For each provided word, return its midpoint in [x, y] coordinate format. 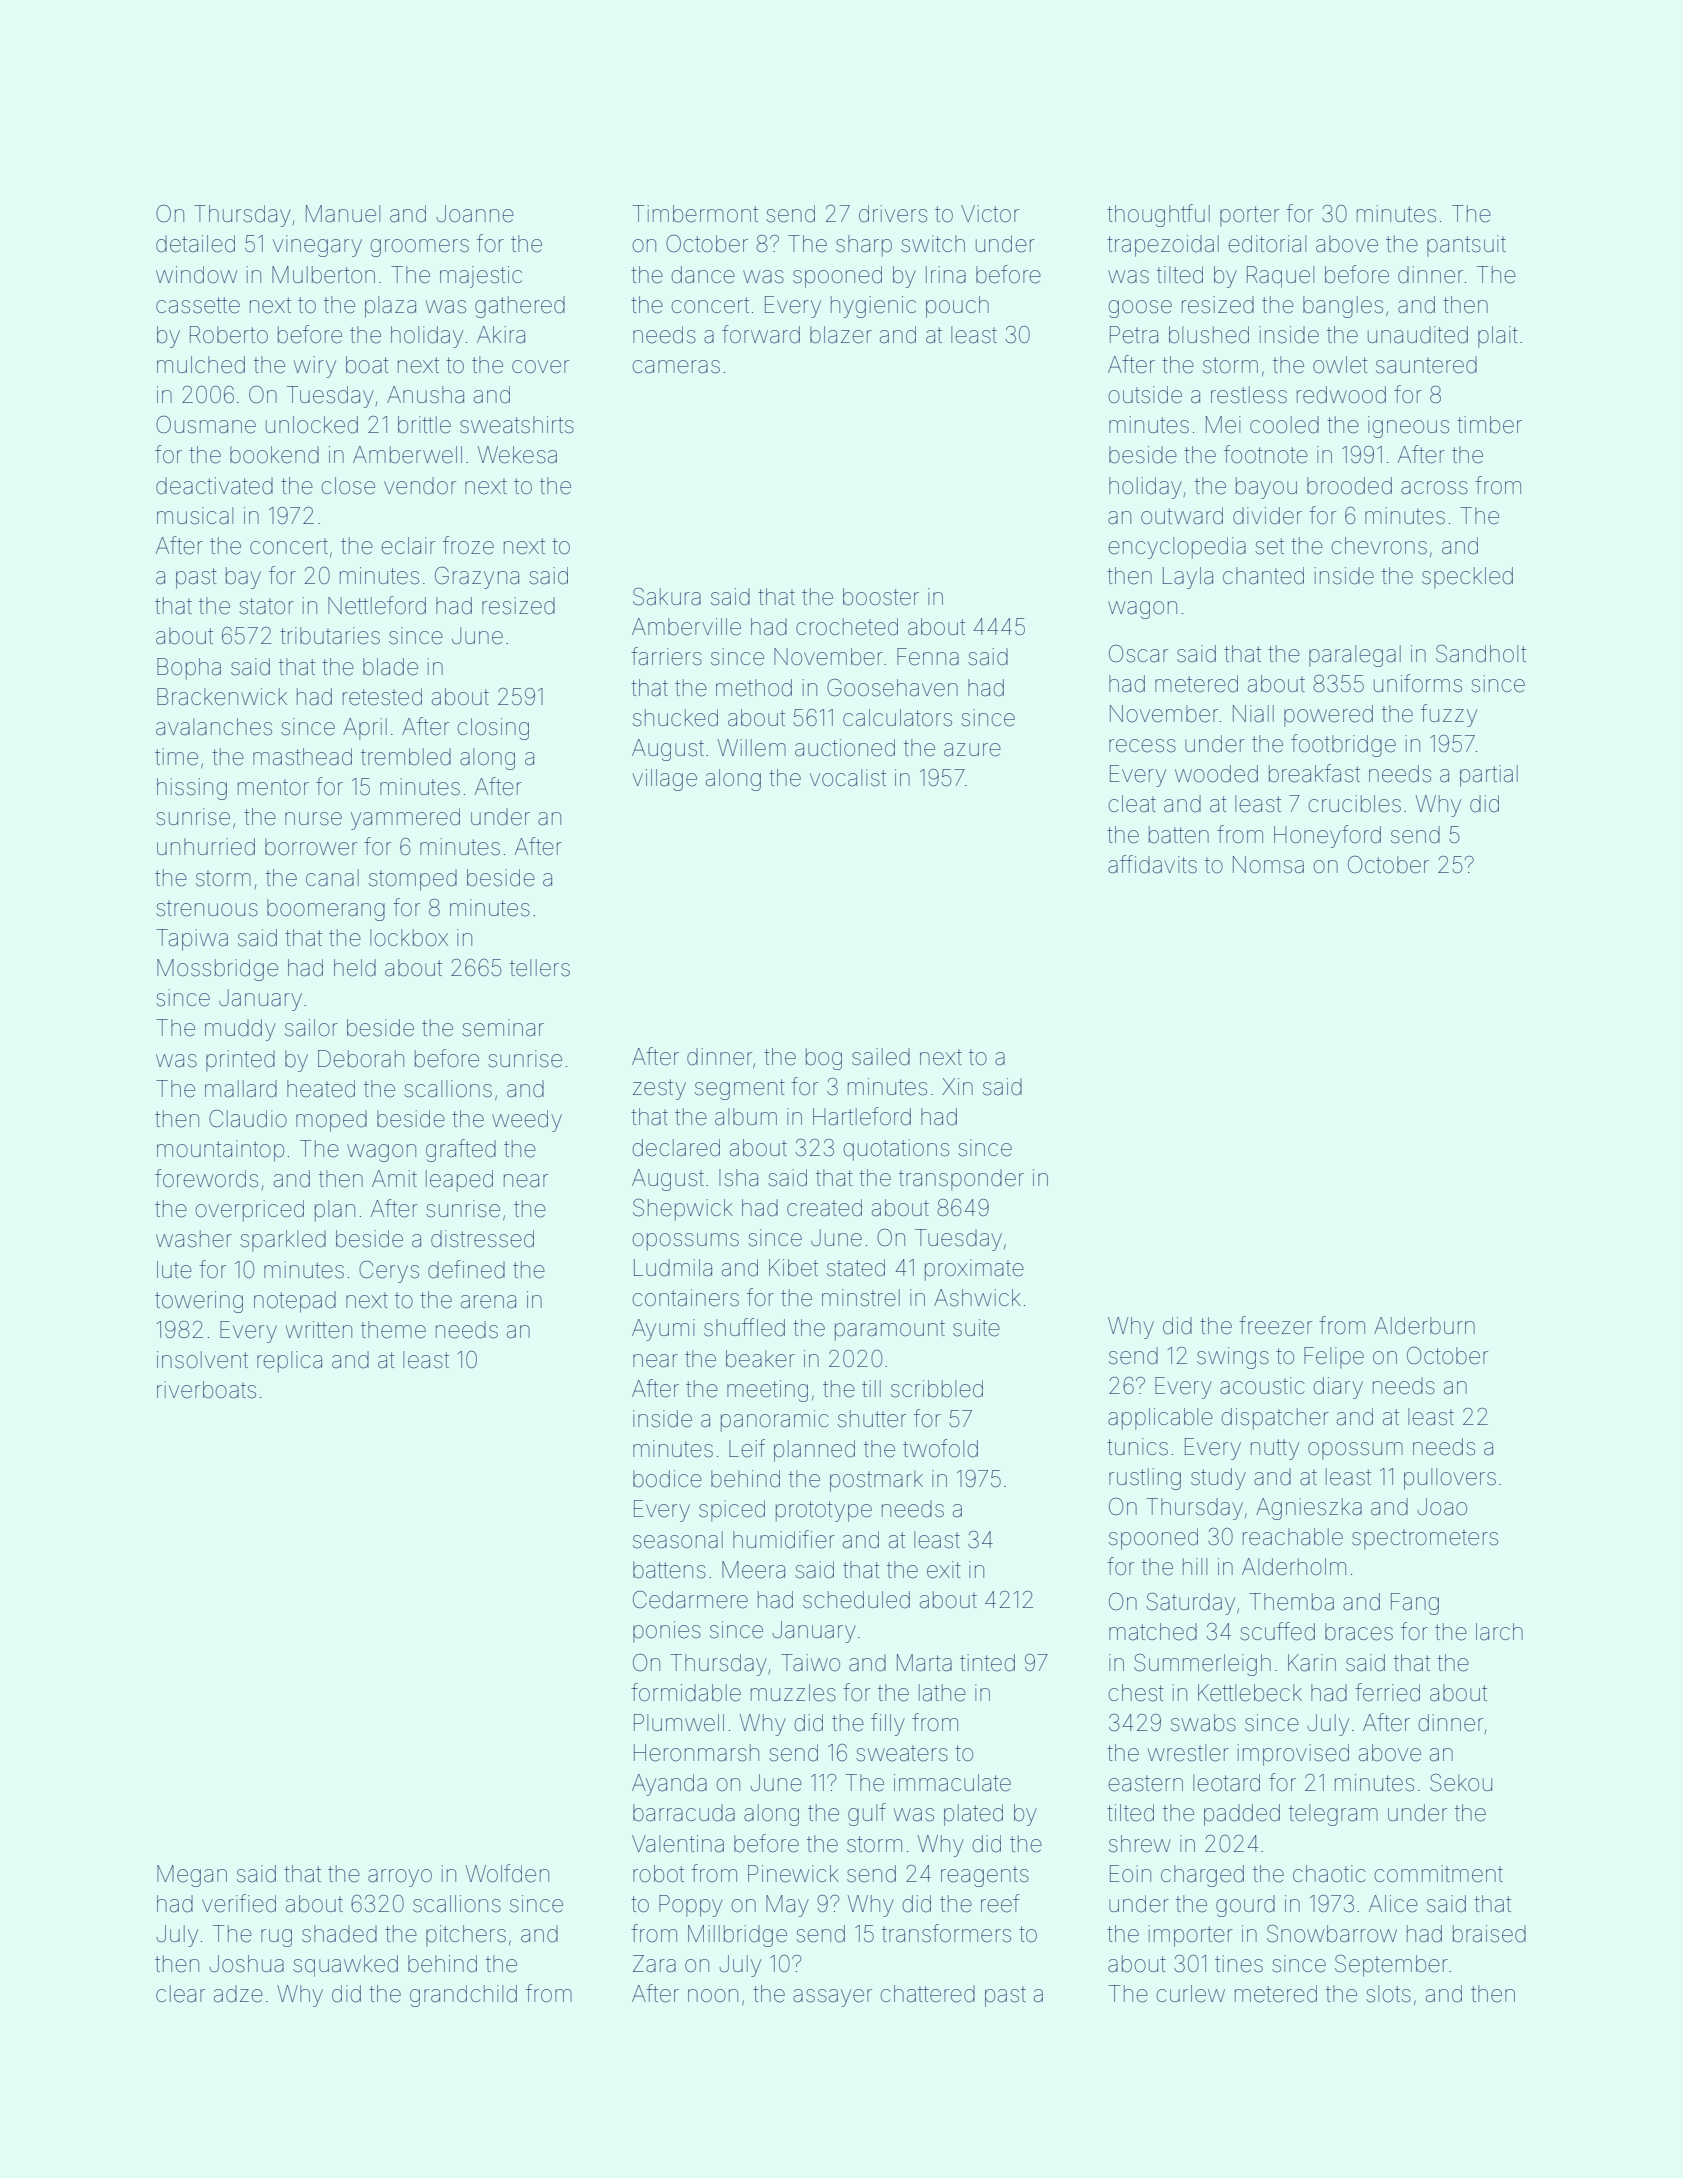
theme [393, 1330]
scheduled [856, 1600]
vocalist [848, 778]
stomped [413, 880]
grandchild [463, 1996]
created [824, 1208]
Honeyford [1327, 836]
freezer [1275, 1325]
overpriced [249, 1211]
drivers [893, 214]
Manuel [343, 214]
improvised [1293, 1755]
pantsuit [1466, 246]
